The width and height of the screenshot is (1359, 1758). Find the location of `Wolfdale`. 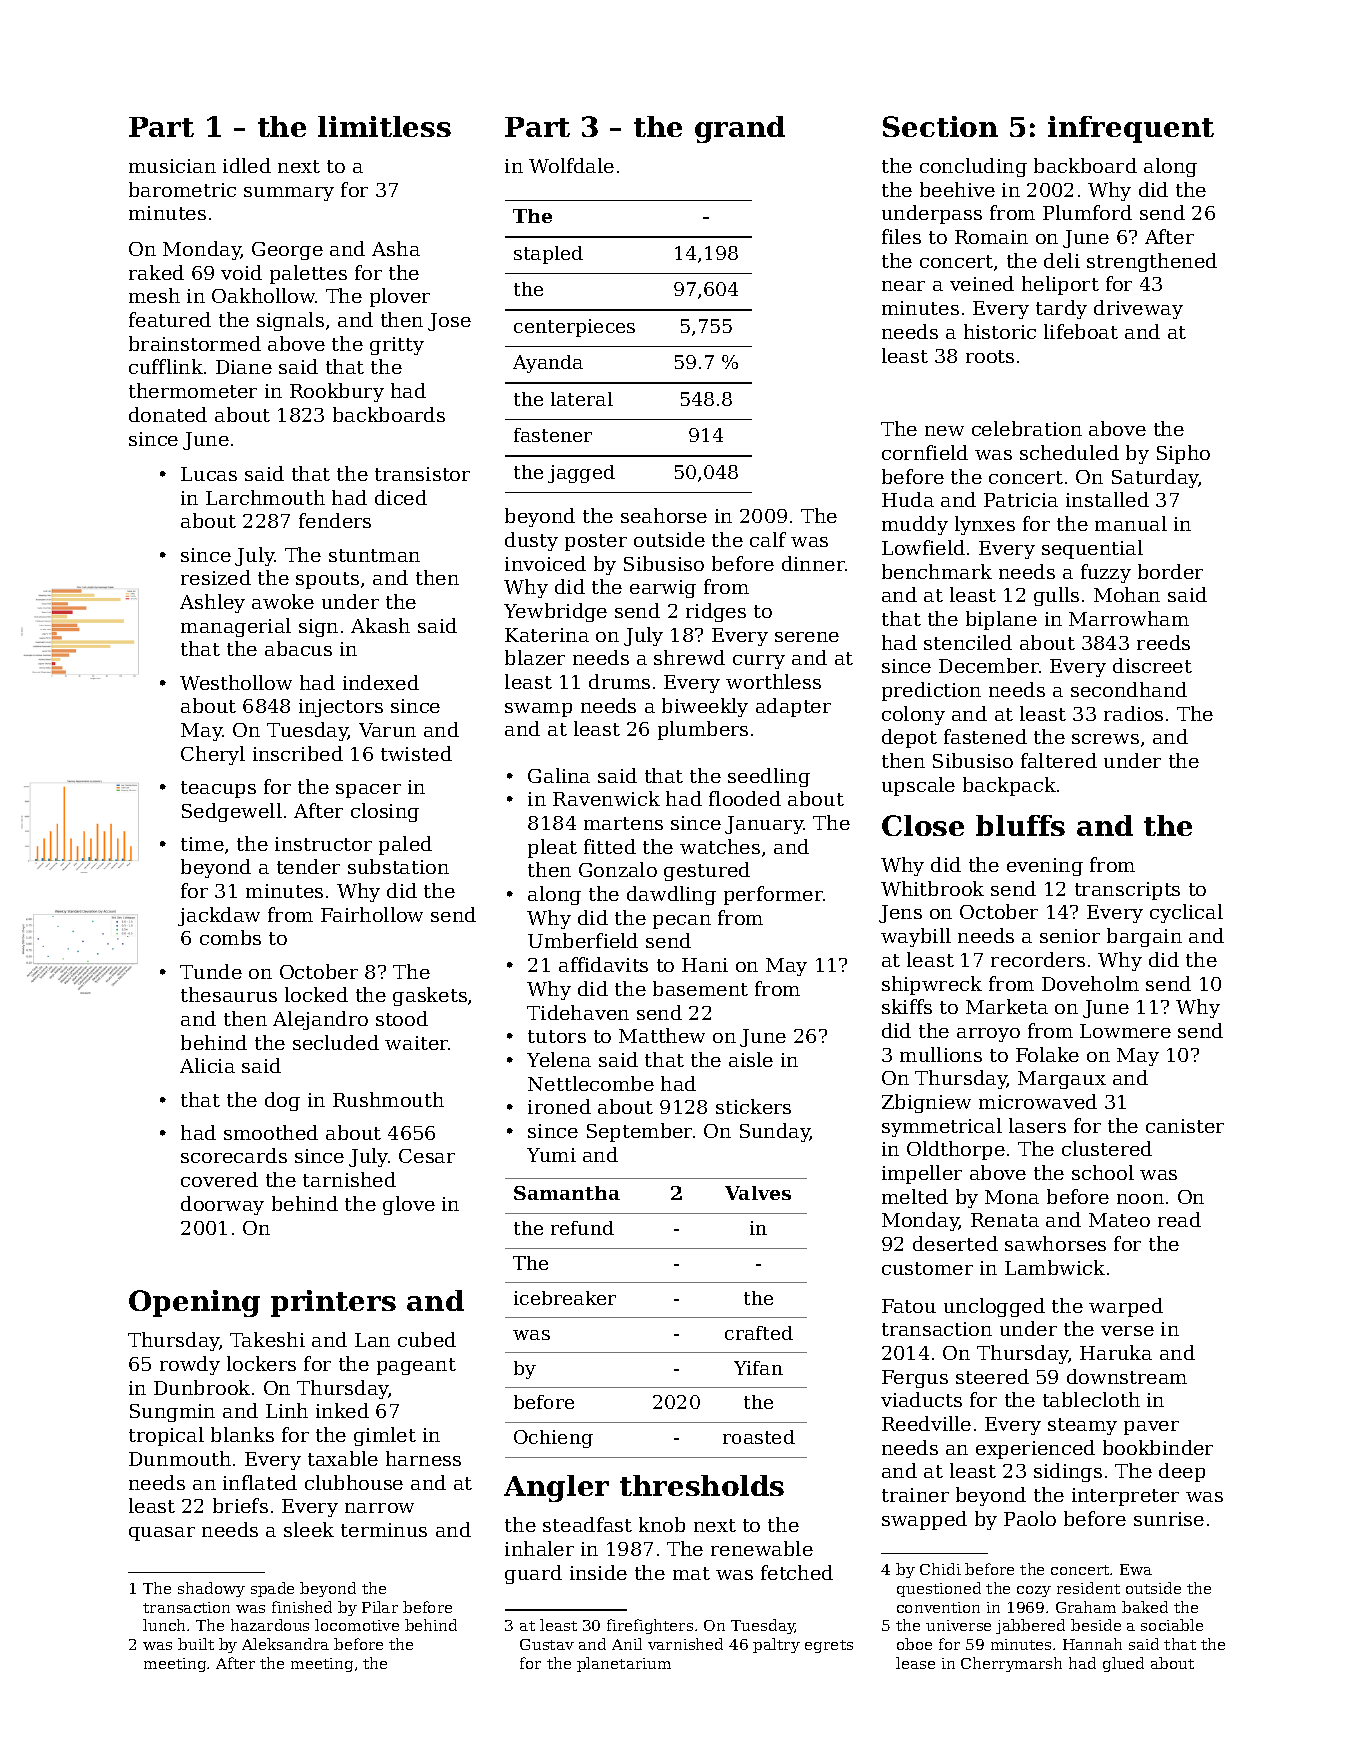

Wolfdale is located at coordinates (571, 165).
